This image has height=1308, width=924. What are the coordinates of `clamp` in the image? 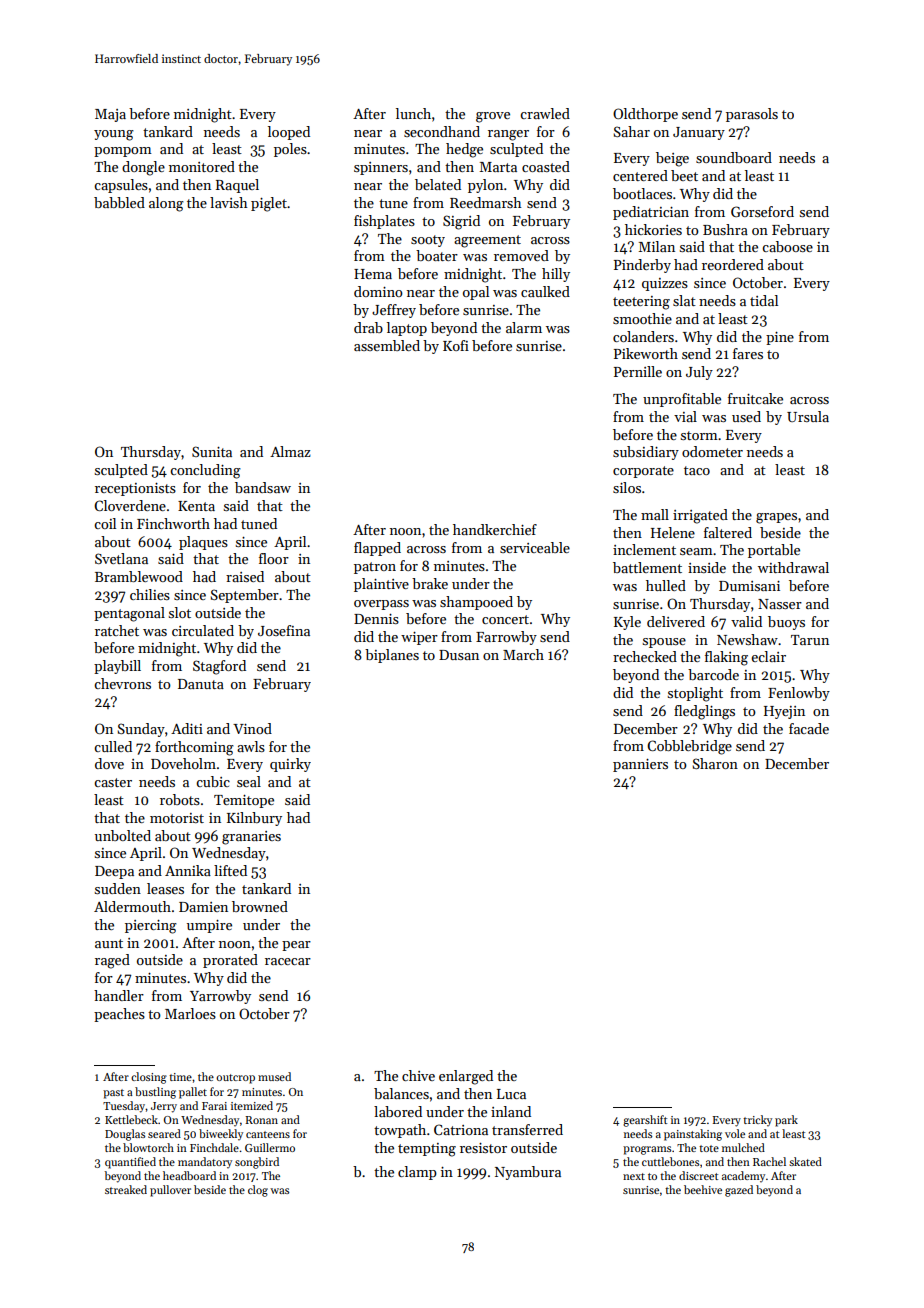 It's located at (417, 1173).
